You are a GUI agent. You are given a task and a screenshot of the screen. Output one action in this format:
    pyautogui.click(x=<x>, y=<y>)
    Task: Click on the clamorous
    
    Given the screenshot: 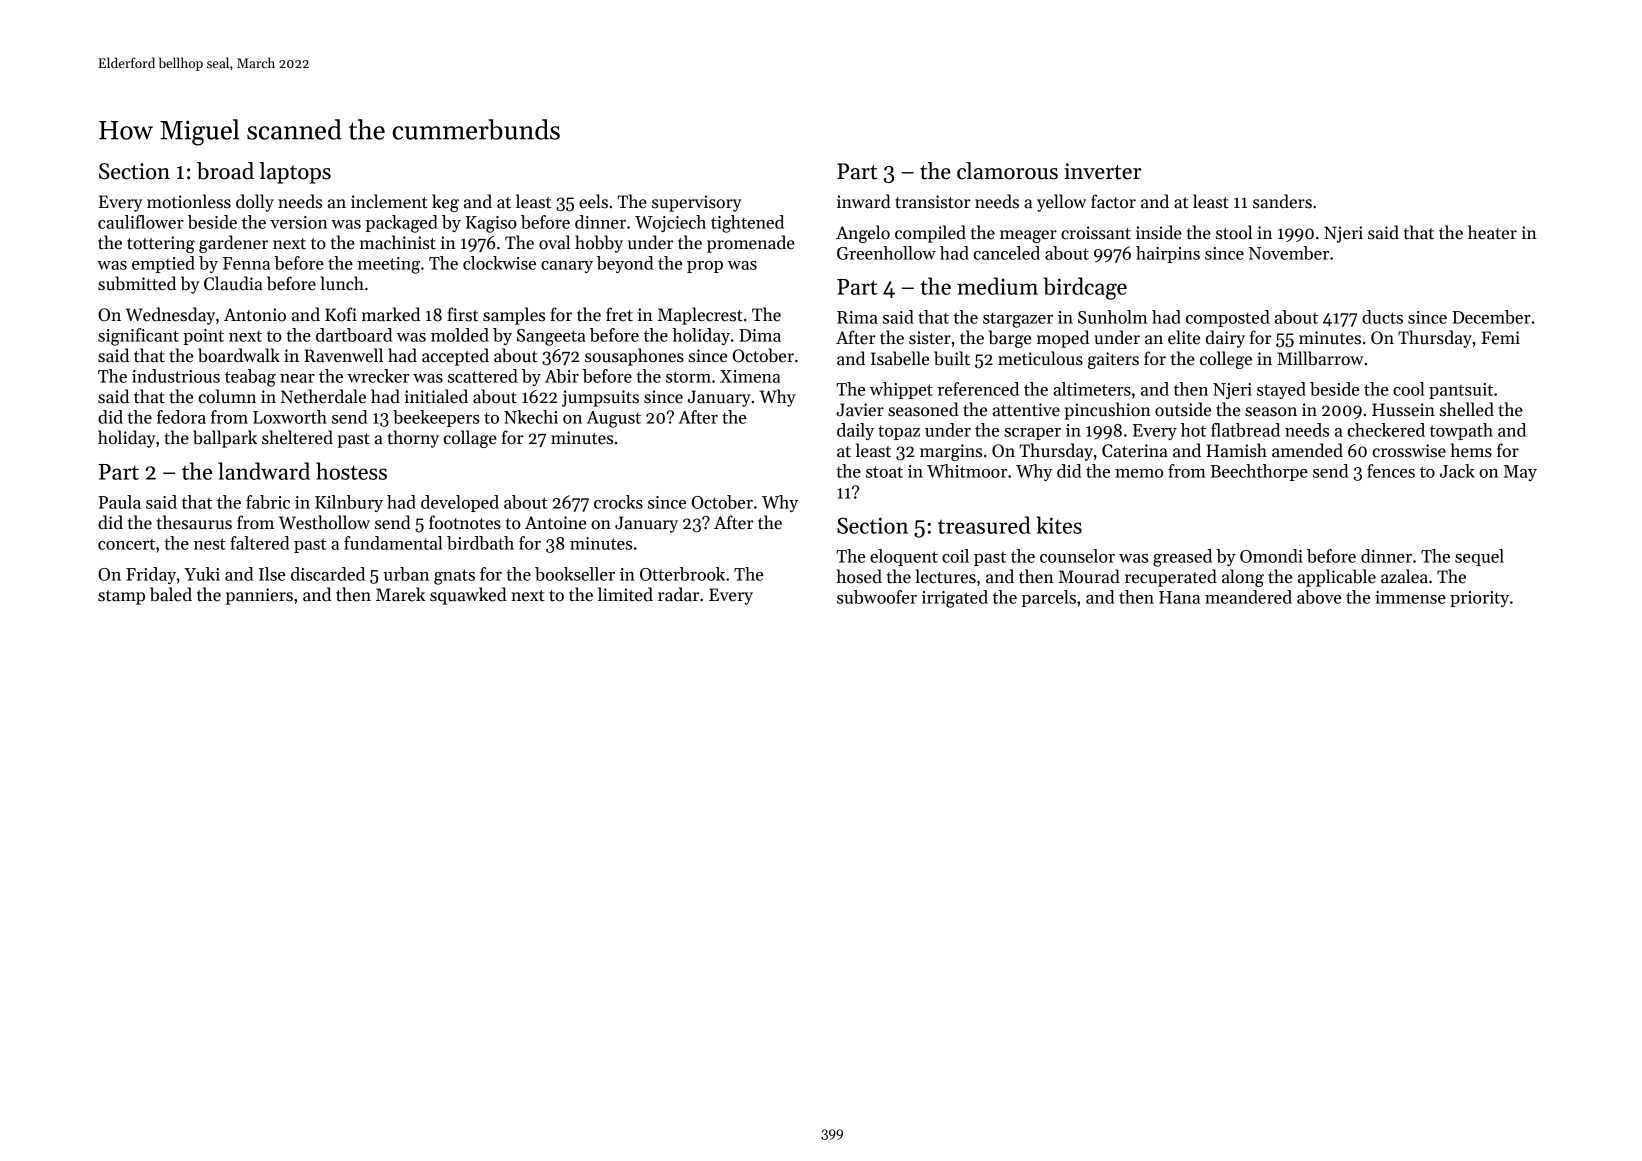 What is the action you would take?
    pyautogui.click(x=1007, y=171)
